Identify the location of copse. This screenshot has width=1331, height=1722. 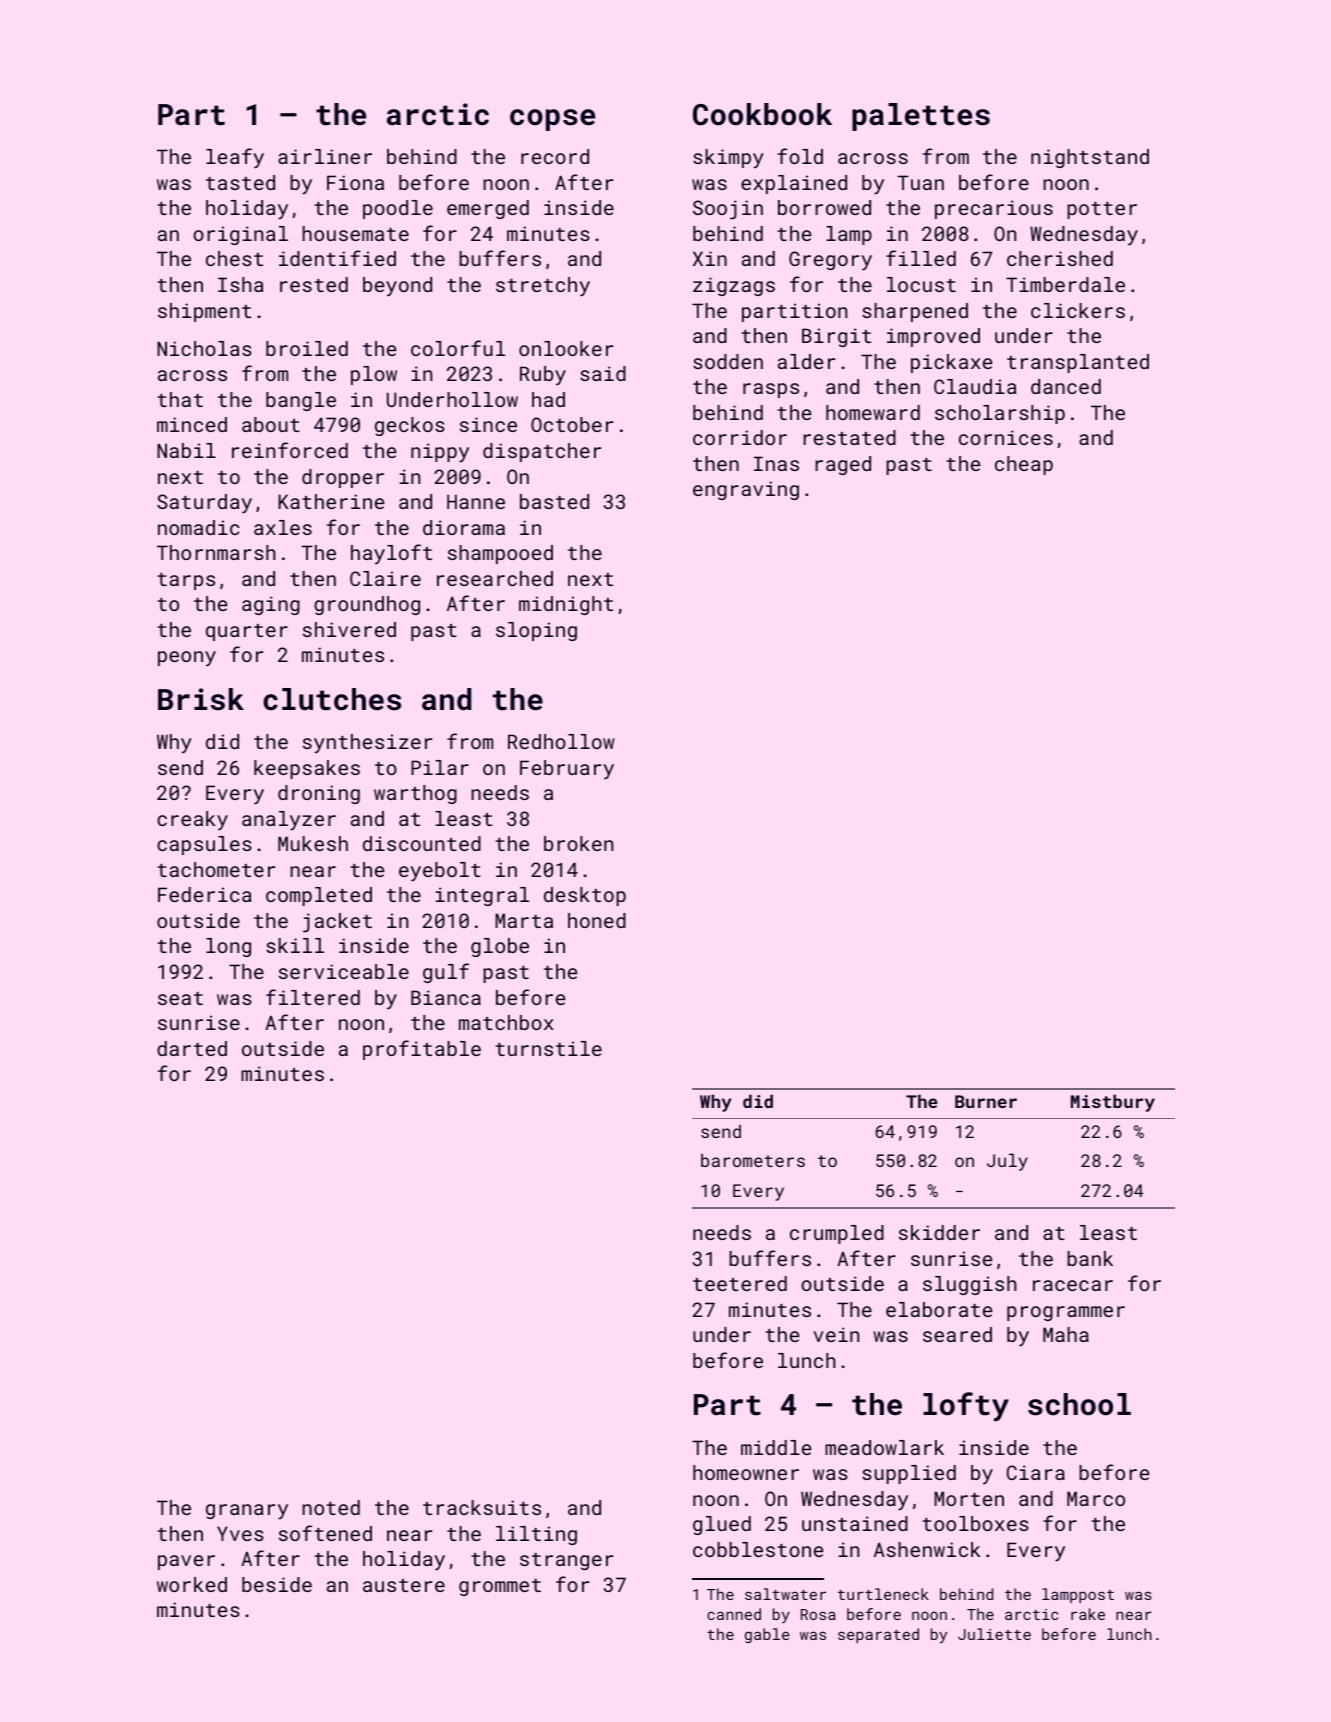
(552, 120).
